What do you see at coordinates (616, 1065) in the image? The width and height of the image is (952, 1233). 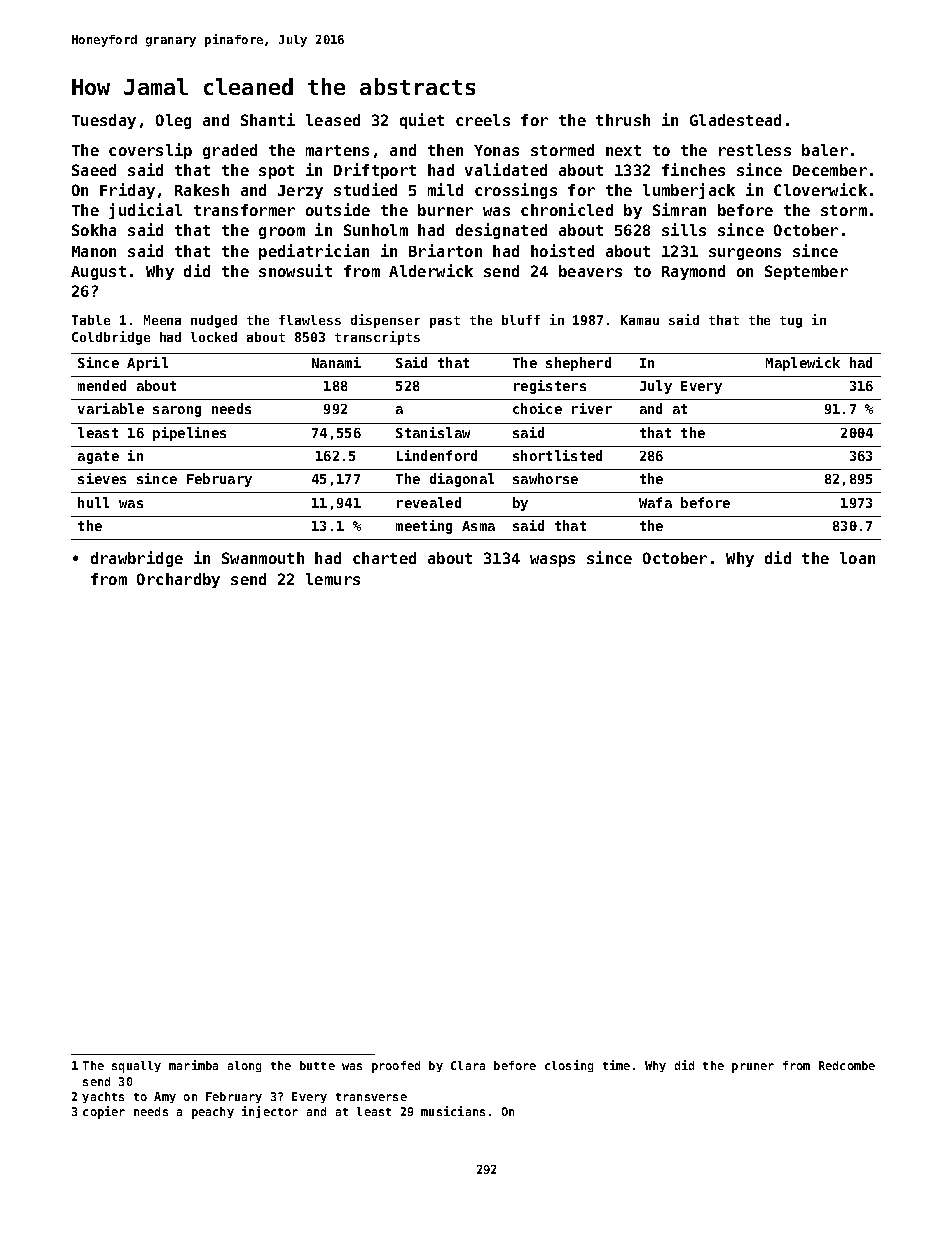 I see `time` at bounding box center [616, 1065].
